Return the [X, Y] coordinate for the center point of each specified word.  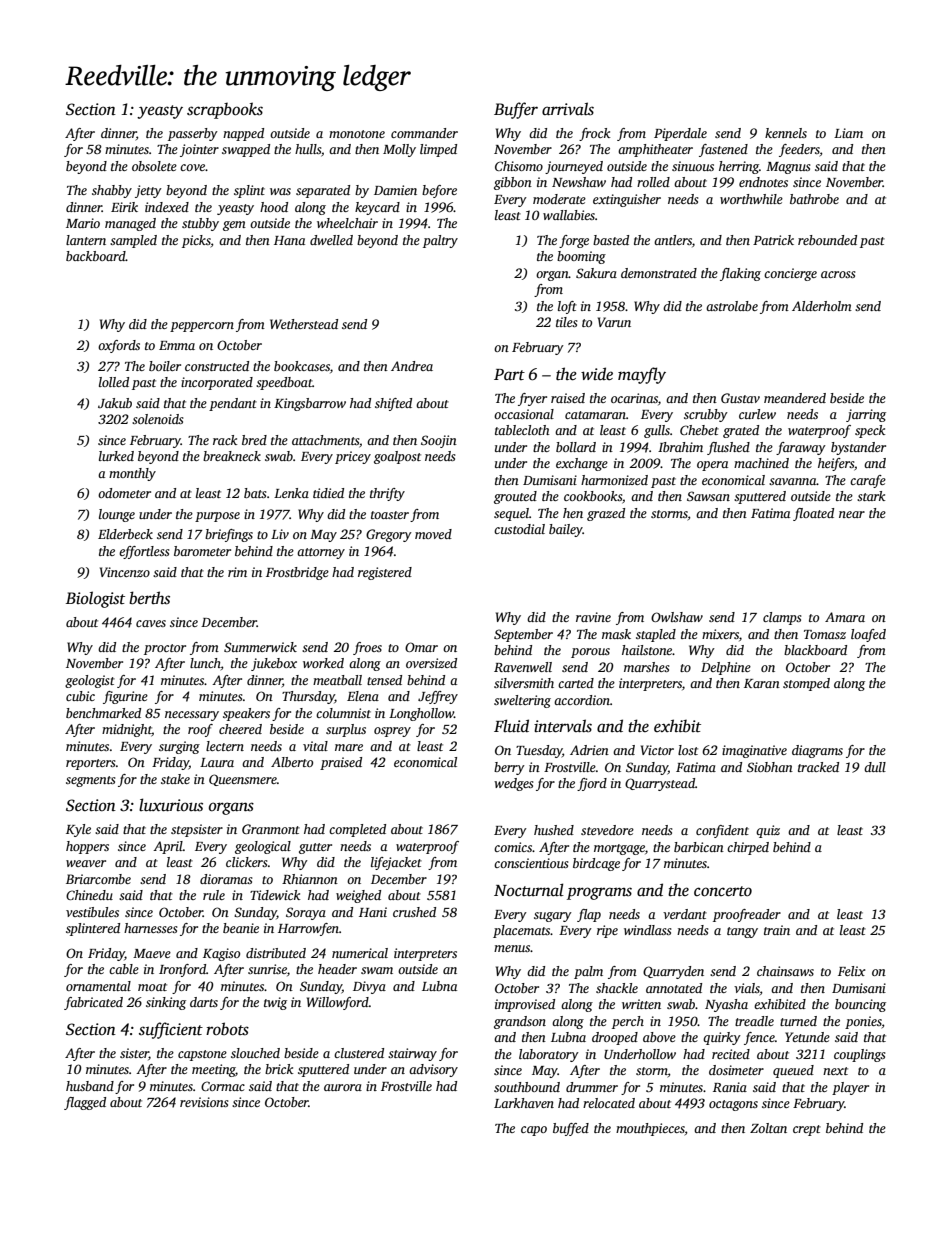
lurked [116, 456]
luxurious [171, 805]
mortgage [619, 849]
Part [509, 374]
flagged [85, 1103]
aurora [343, 1087]
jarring [866, 415]
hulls [308, 149]
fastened [723, 150]
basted [611, 240]
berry [509, 768]
